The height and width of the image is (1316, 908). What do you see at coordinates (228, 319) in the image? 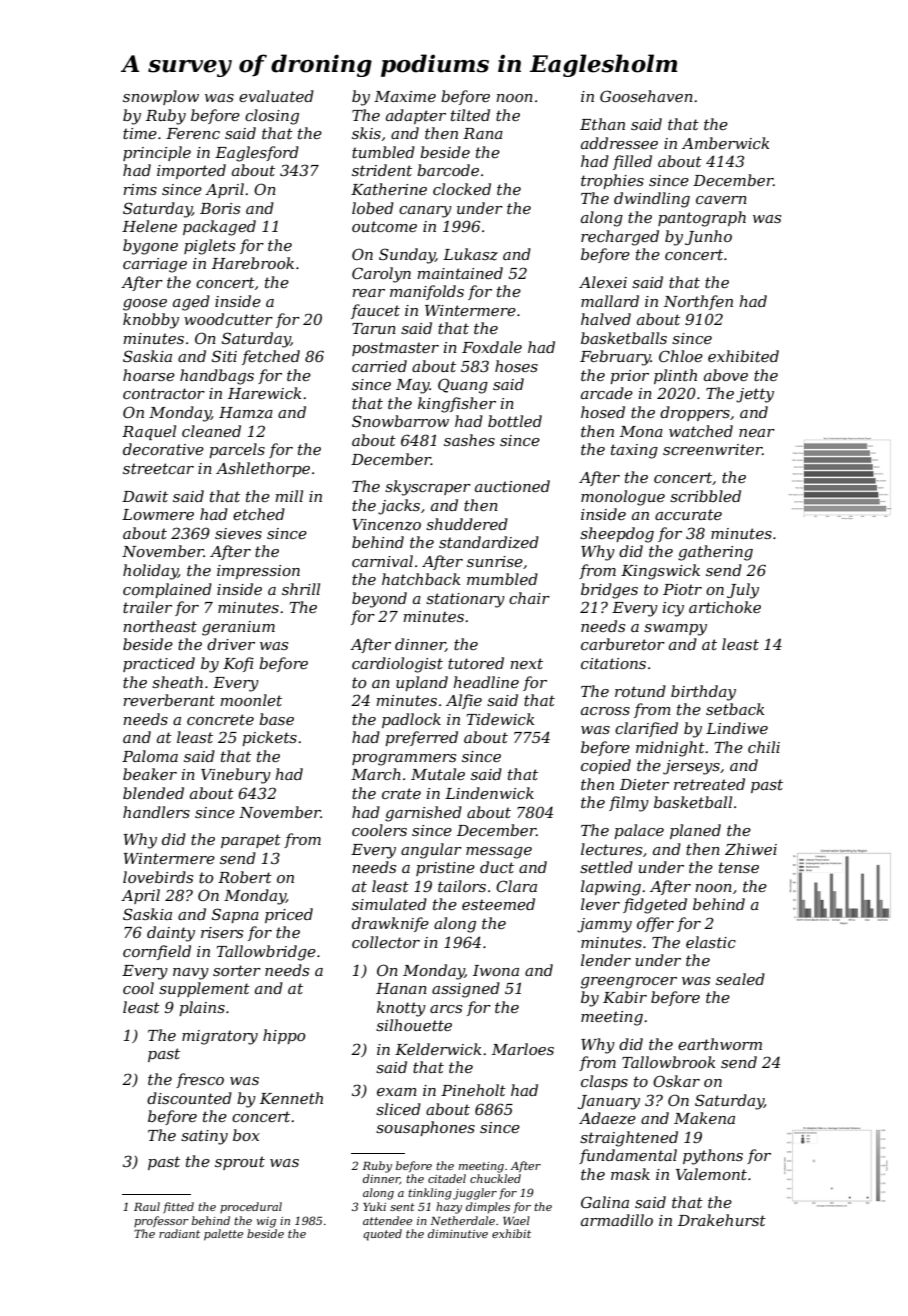
I see `woodcutter` at bounding box center [228, 319].
